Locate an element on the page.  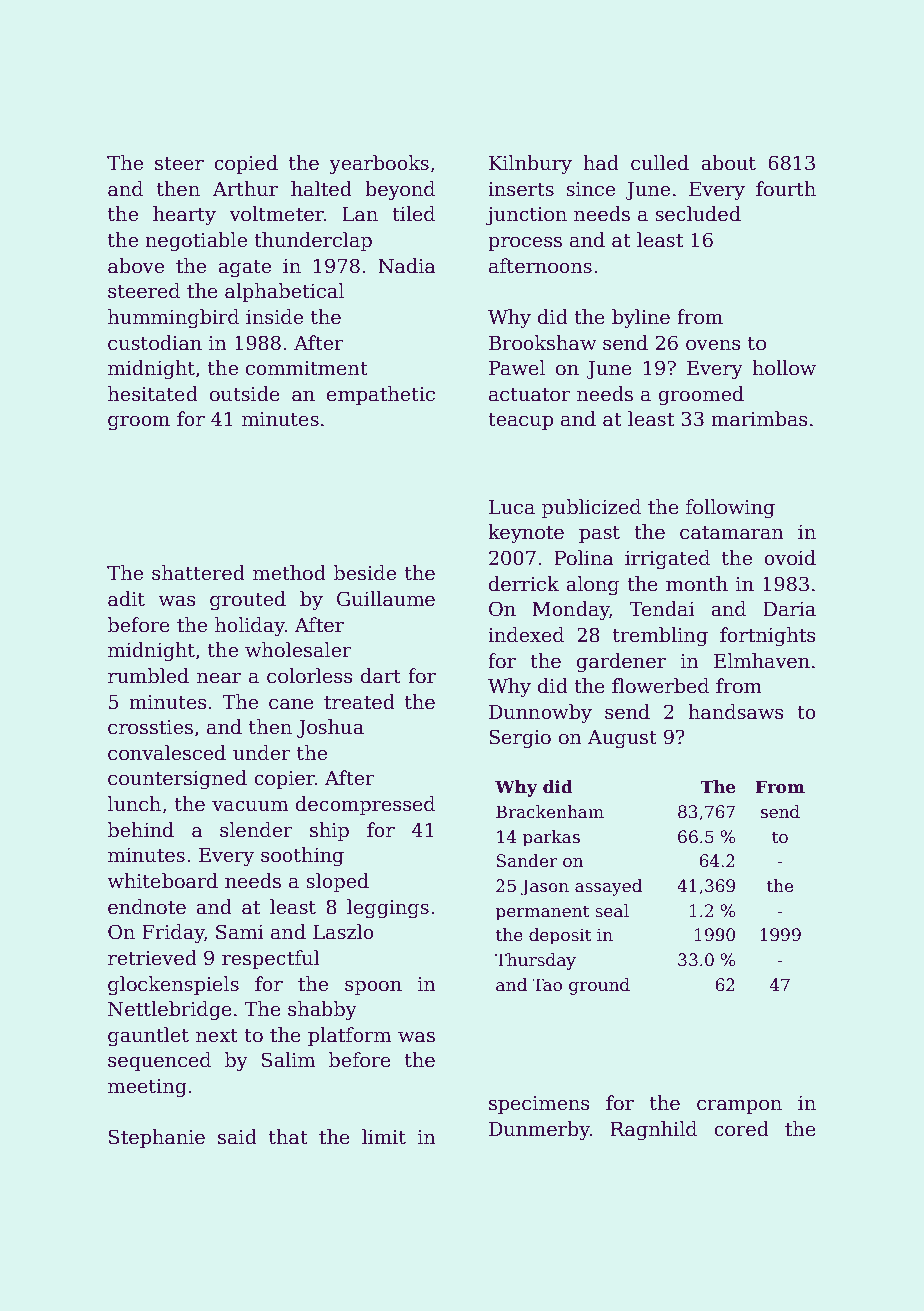
hollow is located at coordinates (784, 368).
